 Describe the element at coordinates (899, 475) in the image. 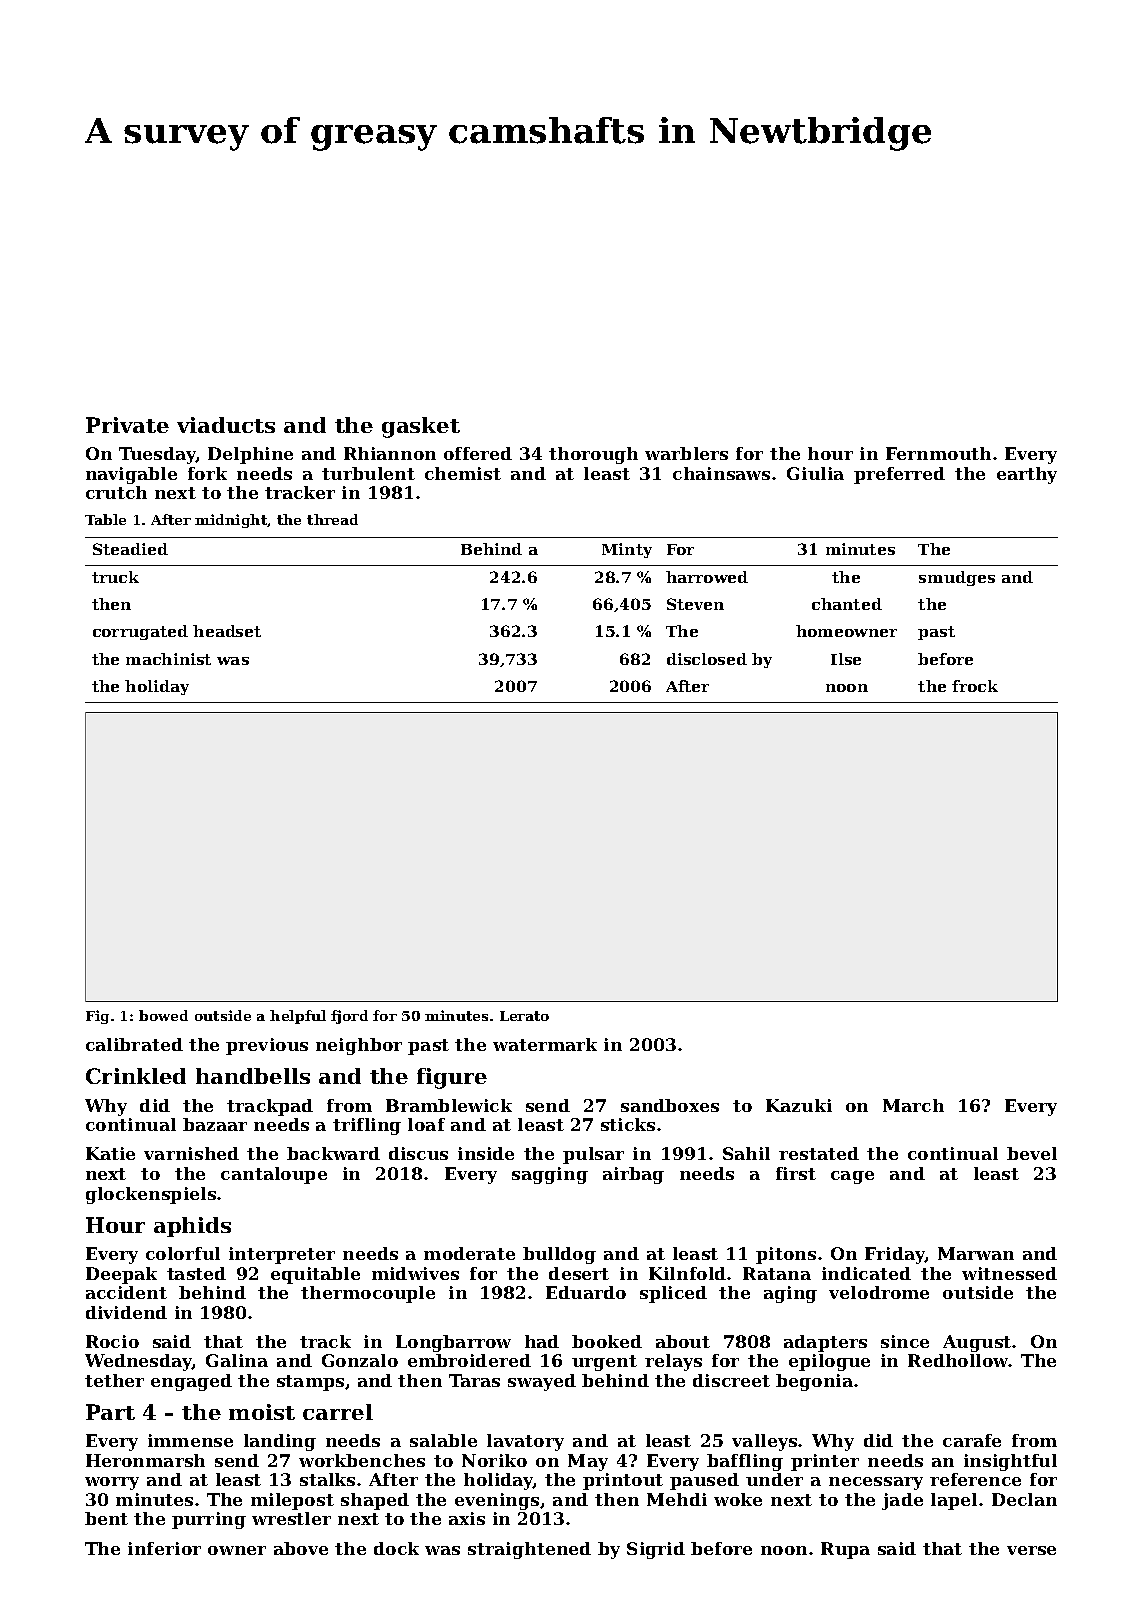

I see `preferred` at that location.
